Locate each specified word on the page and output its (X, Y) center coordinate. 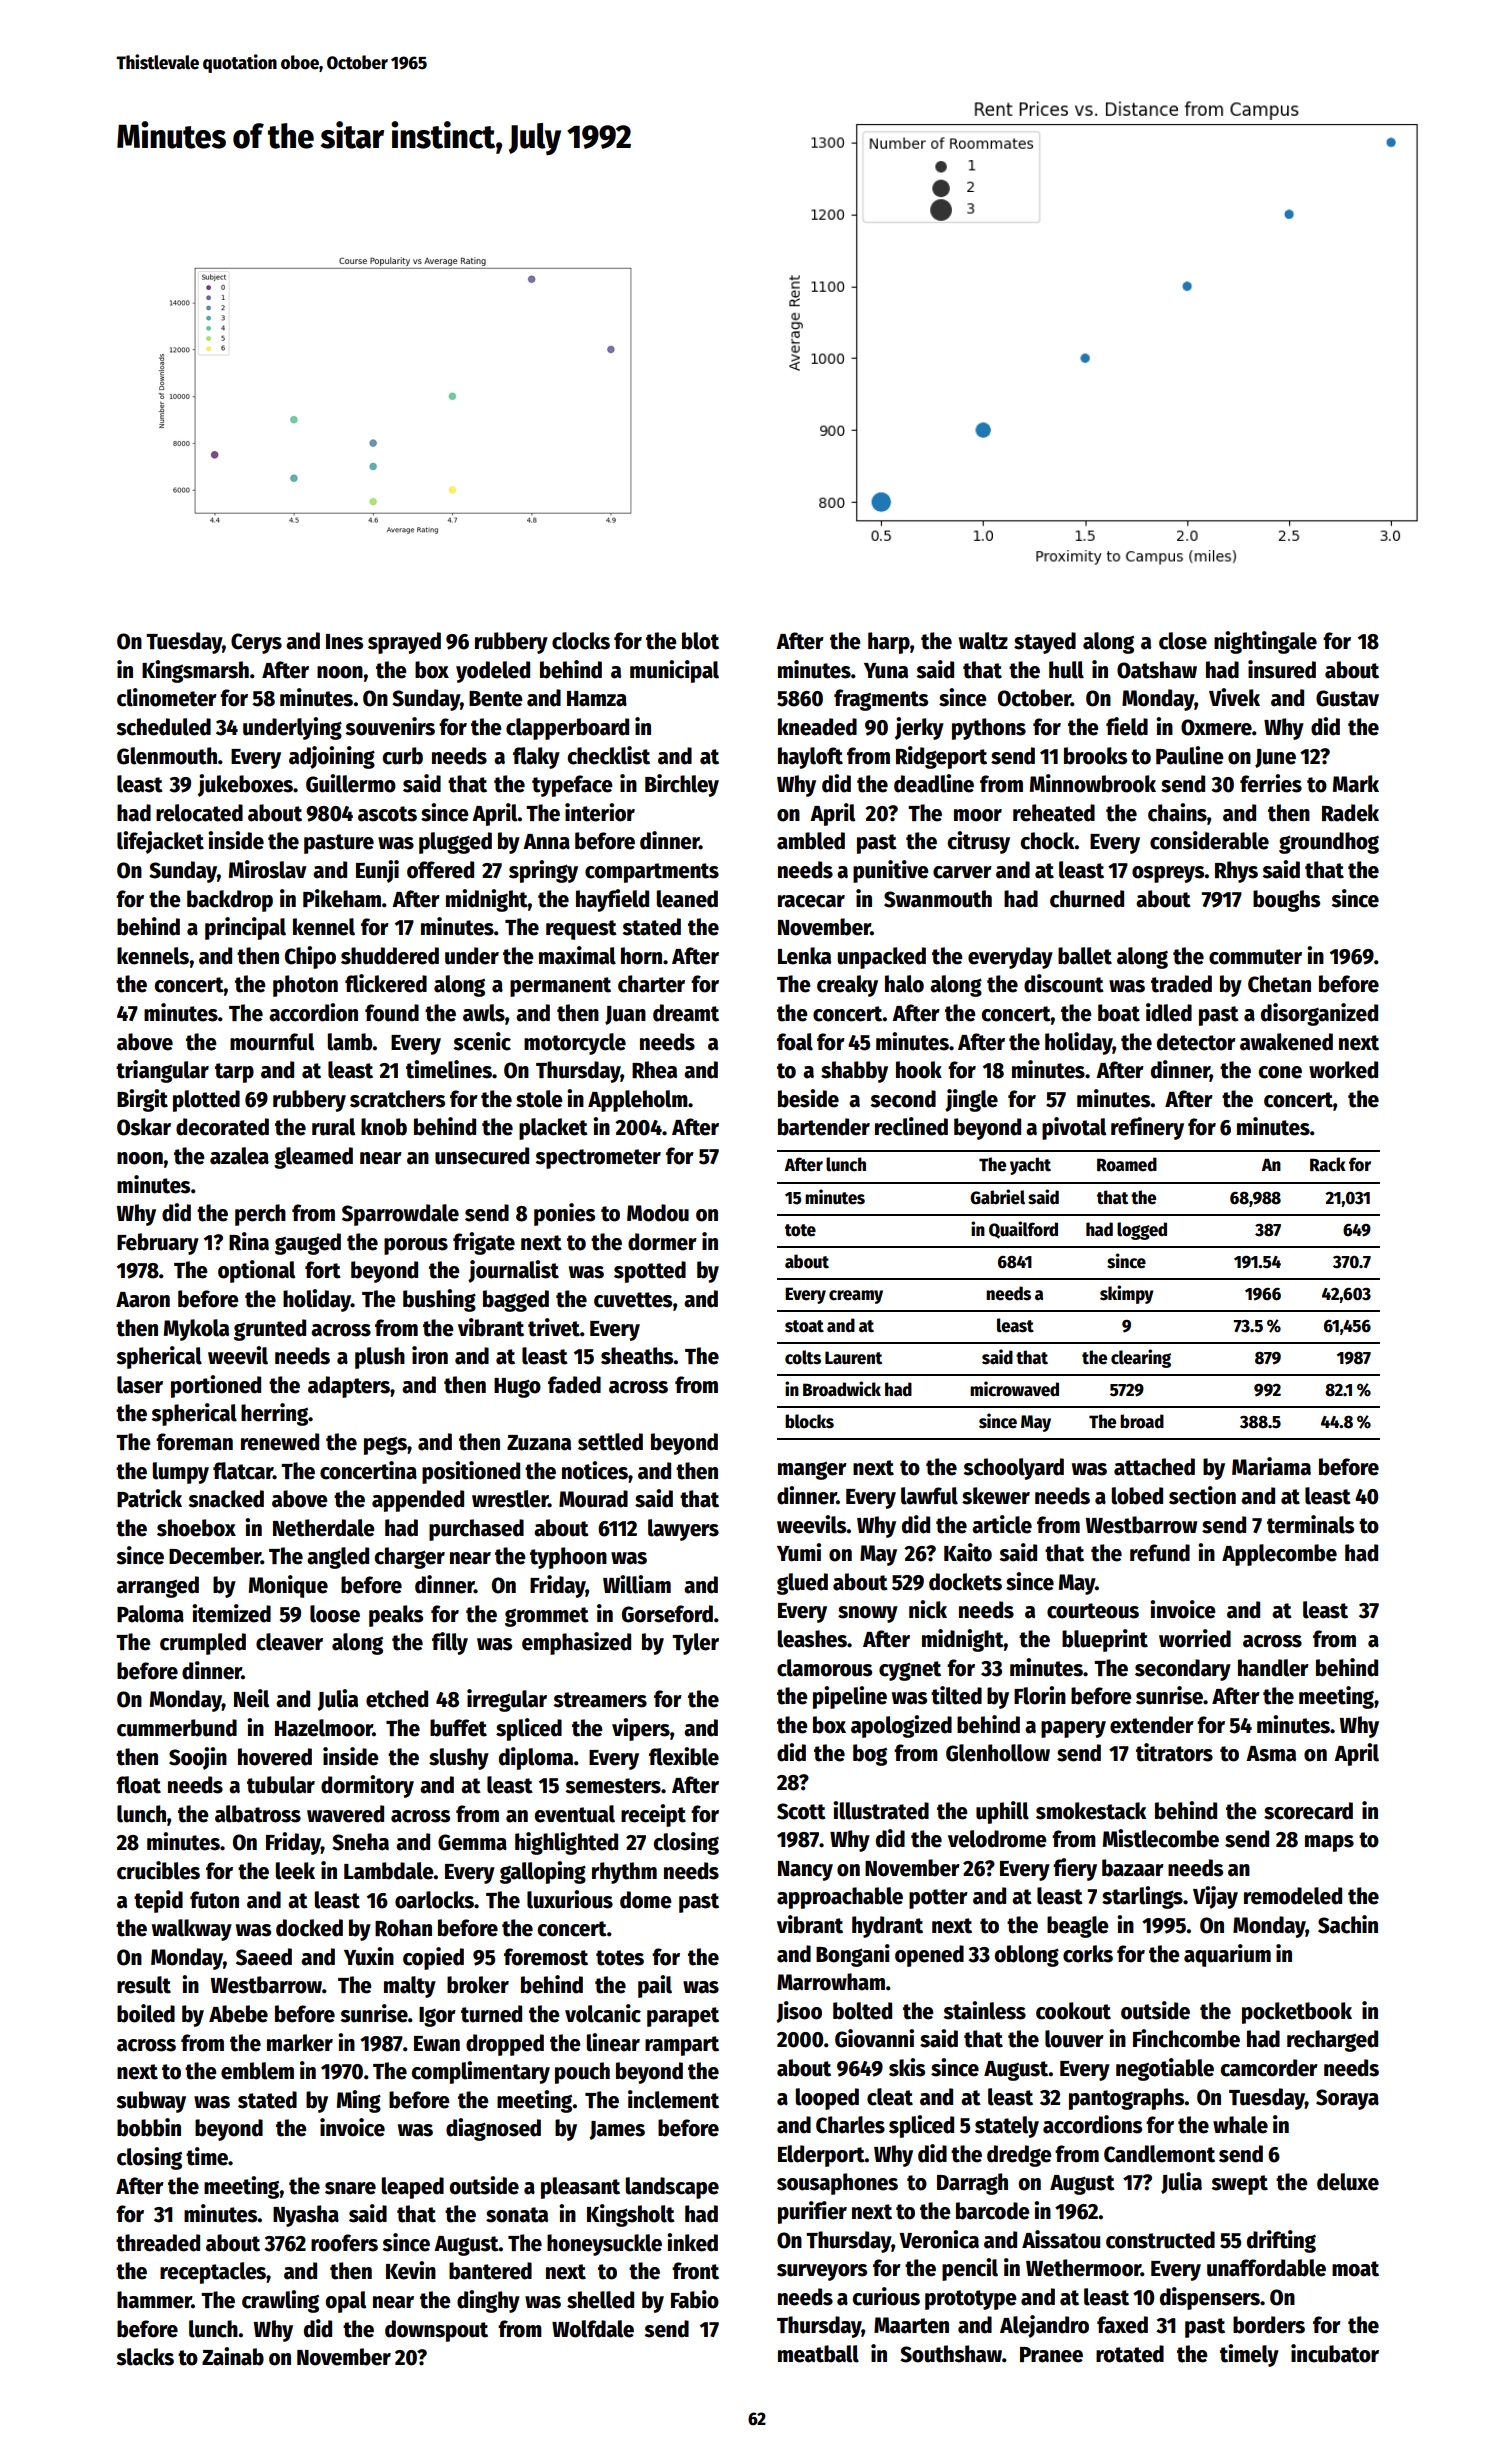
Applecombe (1279, 1555)
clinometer (167, 697)
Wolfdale (593, 2329)
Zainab (233, 2356)
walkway (192, 1930)
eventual (574, 1814)
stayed (1045, 643)
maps (1329, 1843)
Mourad (593, 1499)
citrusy (978, 842)
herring (274, 1414)
